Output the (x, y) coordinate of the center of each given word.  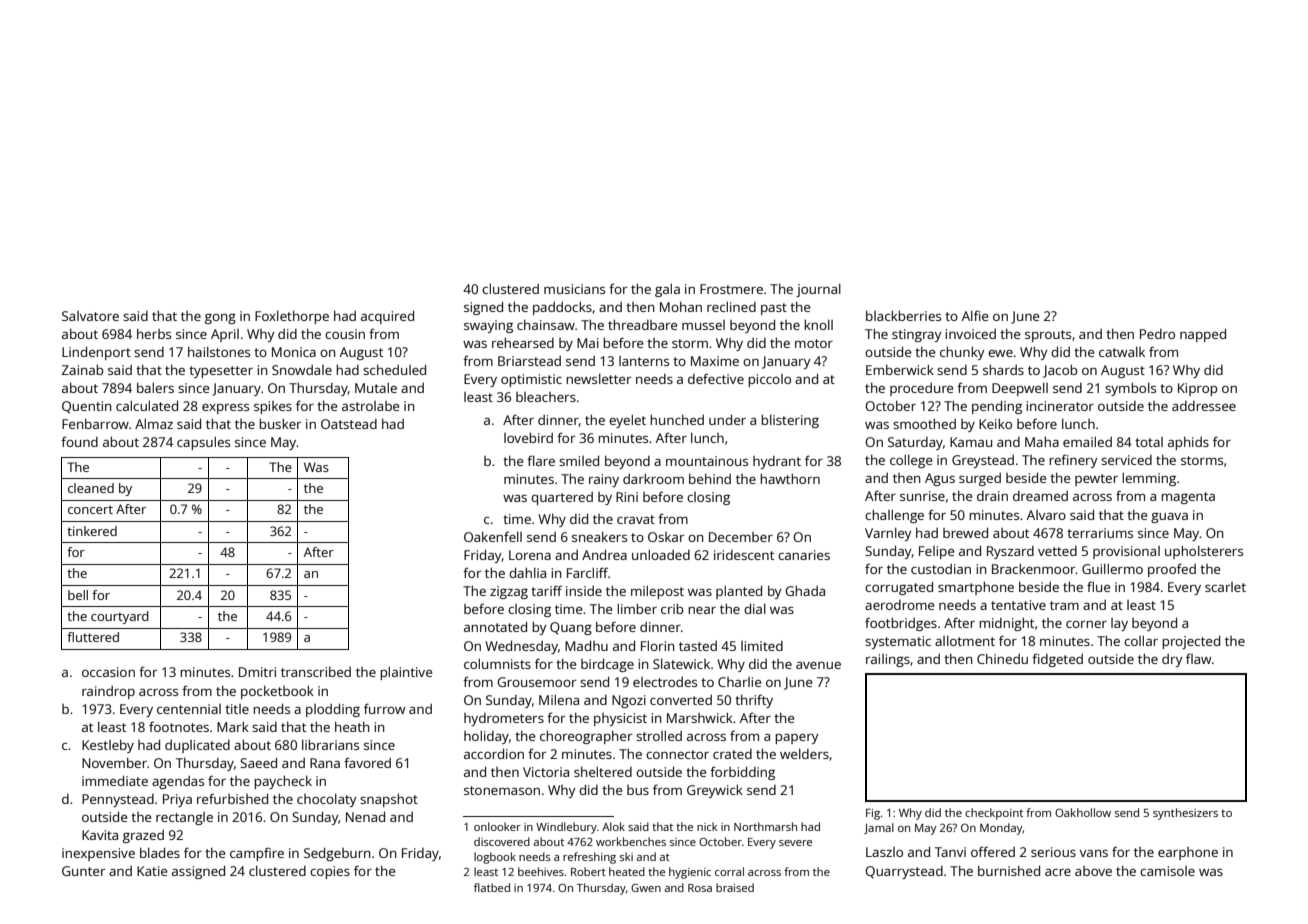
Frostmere (731, 289)
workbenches (631, 841)
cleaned (91, 488)
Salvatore (90, 316)
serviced (1126, 460)
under (727, 419)
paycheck (283, 782)
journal (818, 290)
